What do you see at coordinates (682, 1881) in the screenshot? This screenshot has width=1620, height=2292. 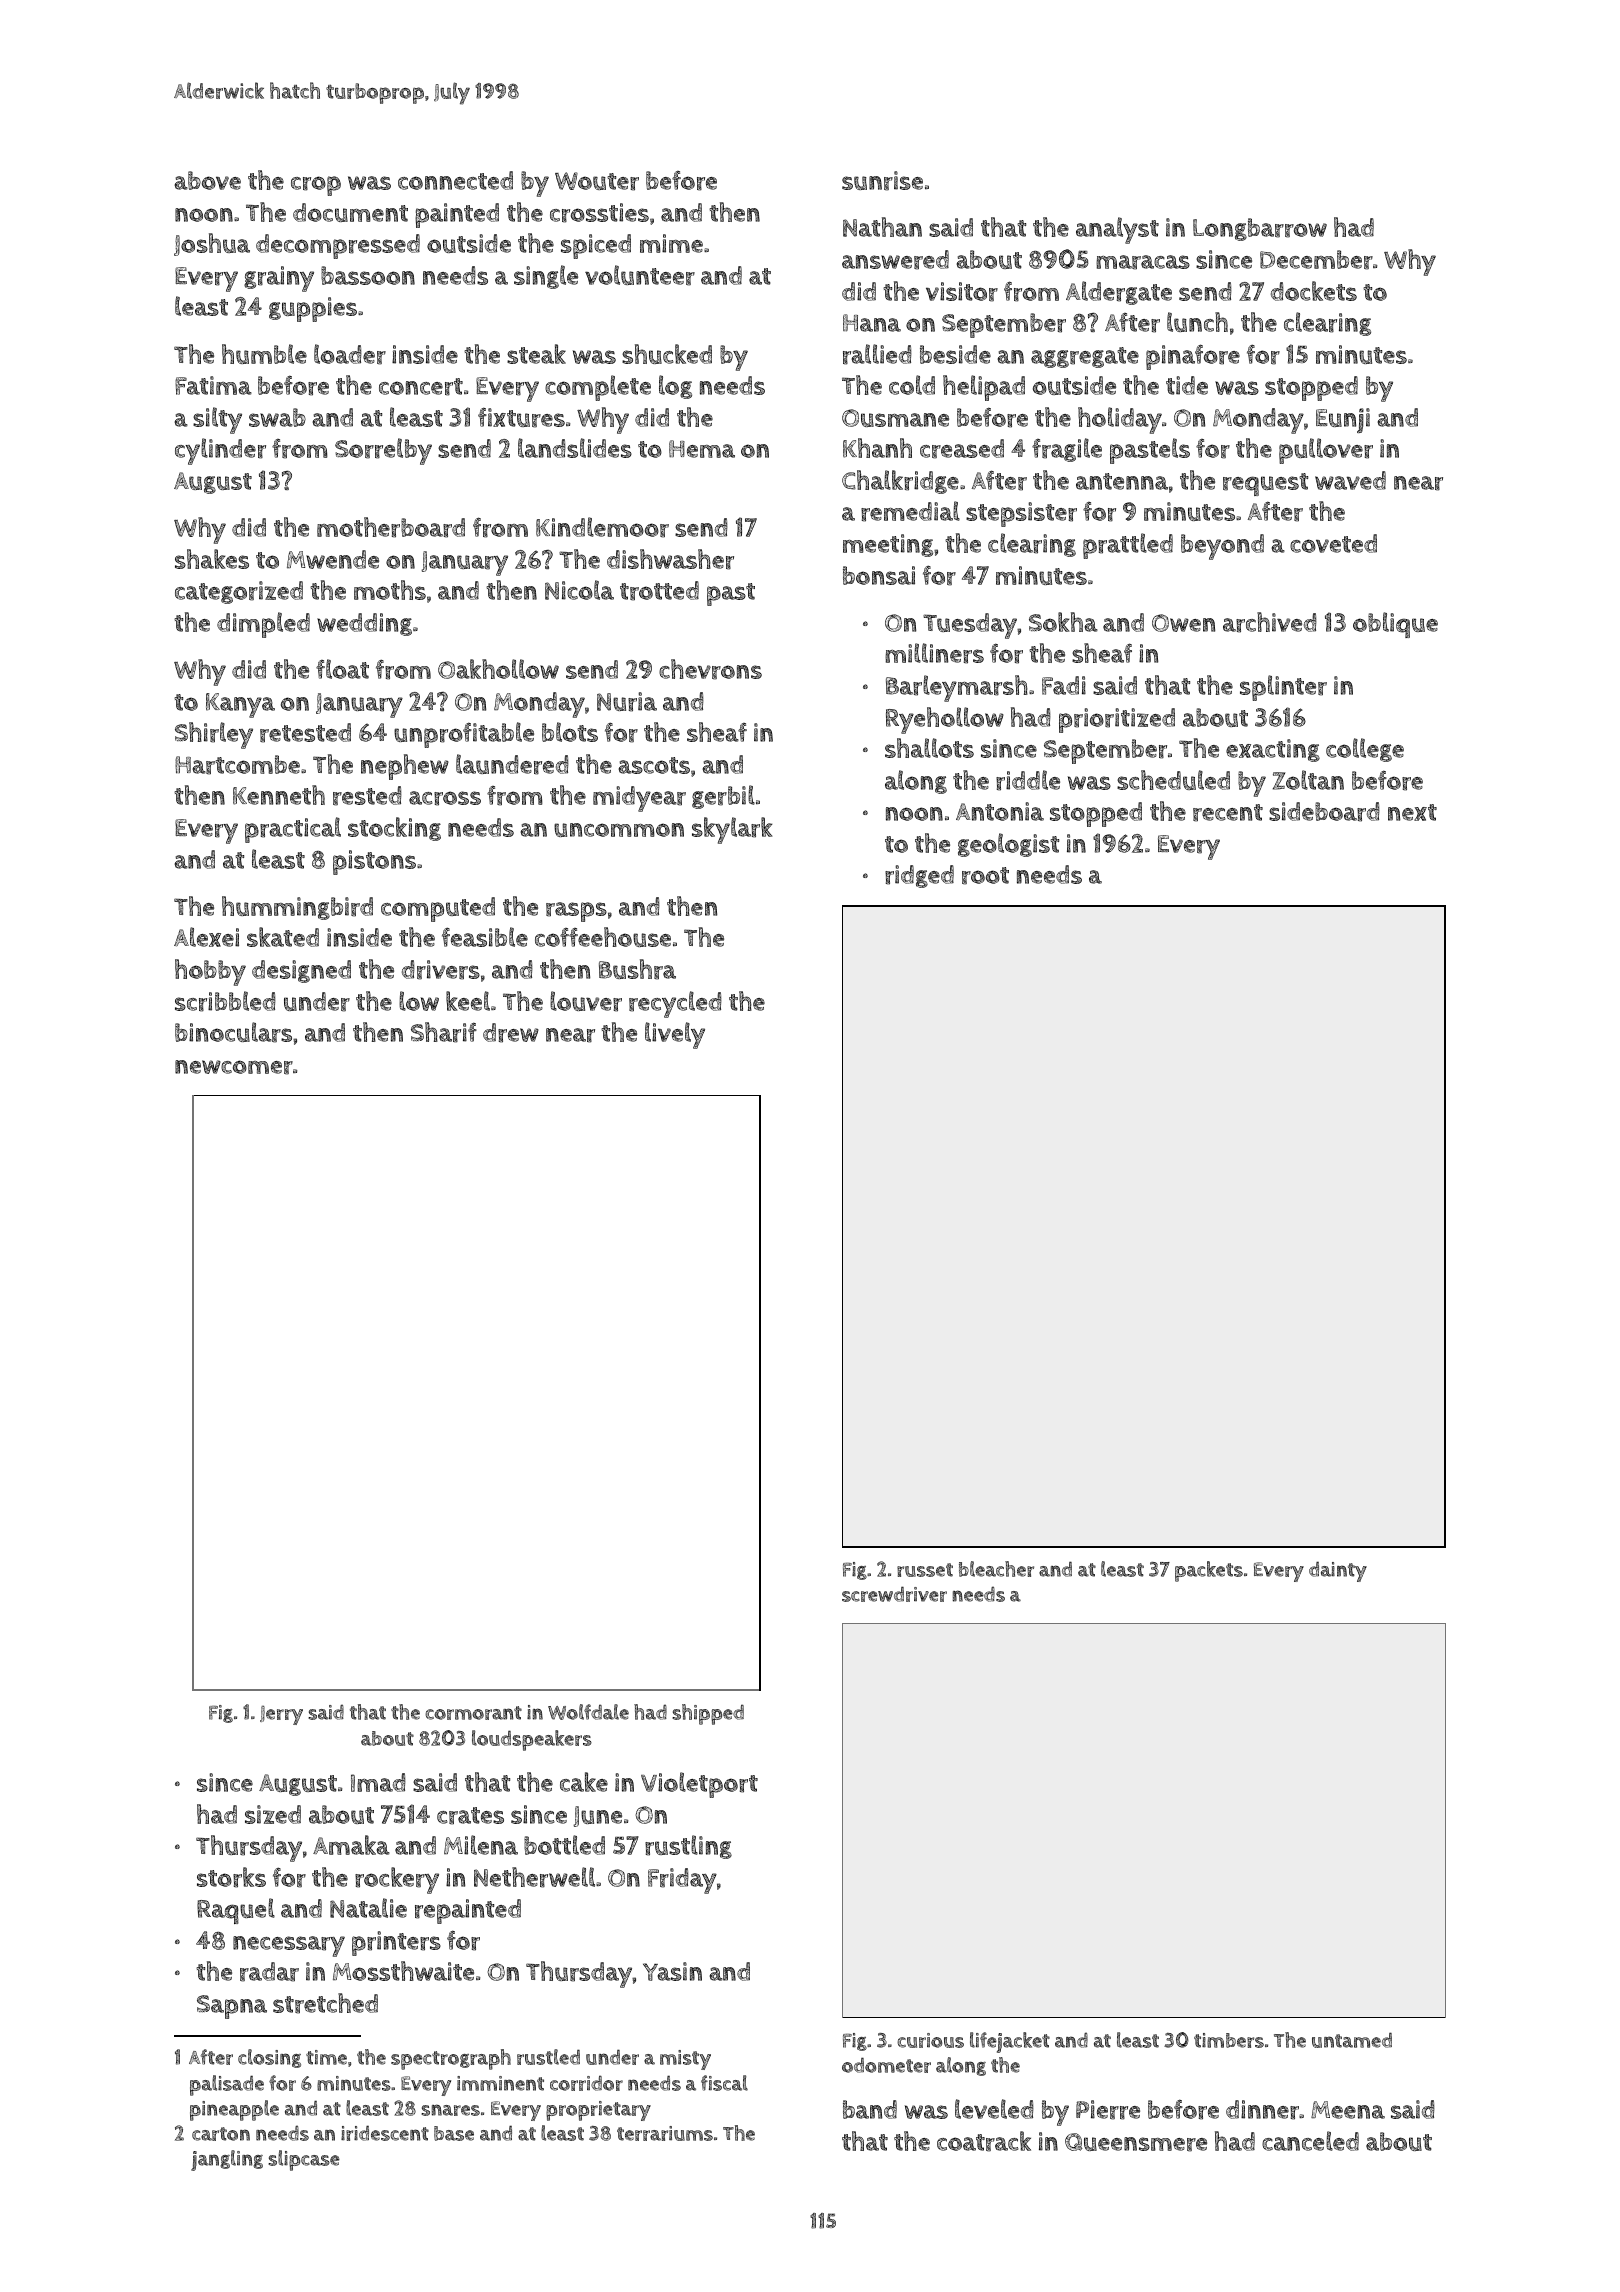 I see `Friday` at bounding box center [682, 1881].
